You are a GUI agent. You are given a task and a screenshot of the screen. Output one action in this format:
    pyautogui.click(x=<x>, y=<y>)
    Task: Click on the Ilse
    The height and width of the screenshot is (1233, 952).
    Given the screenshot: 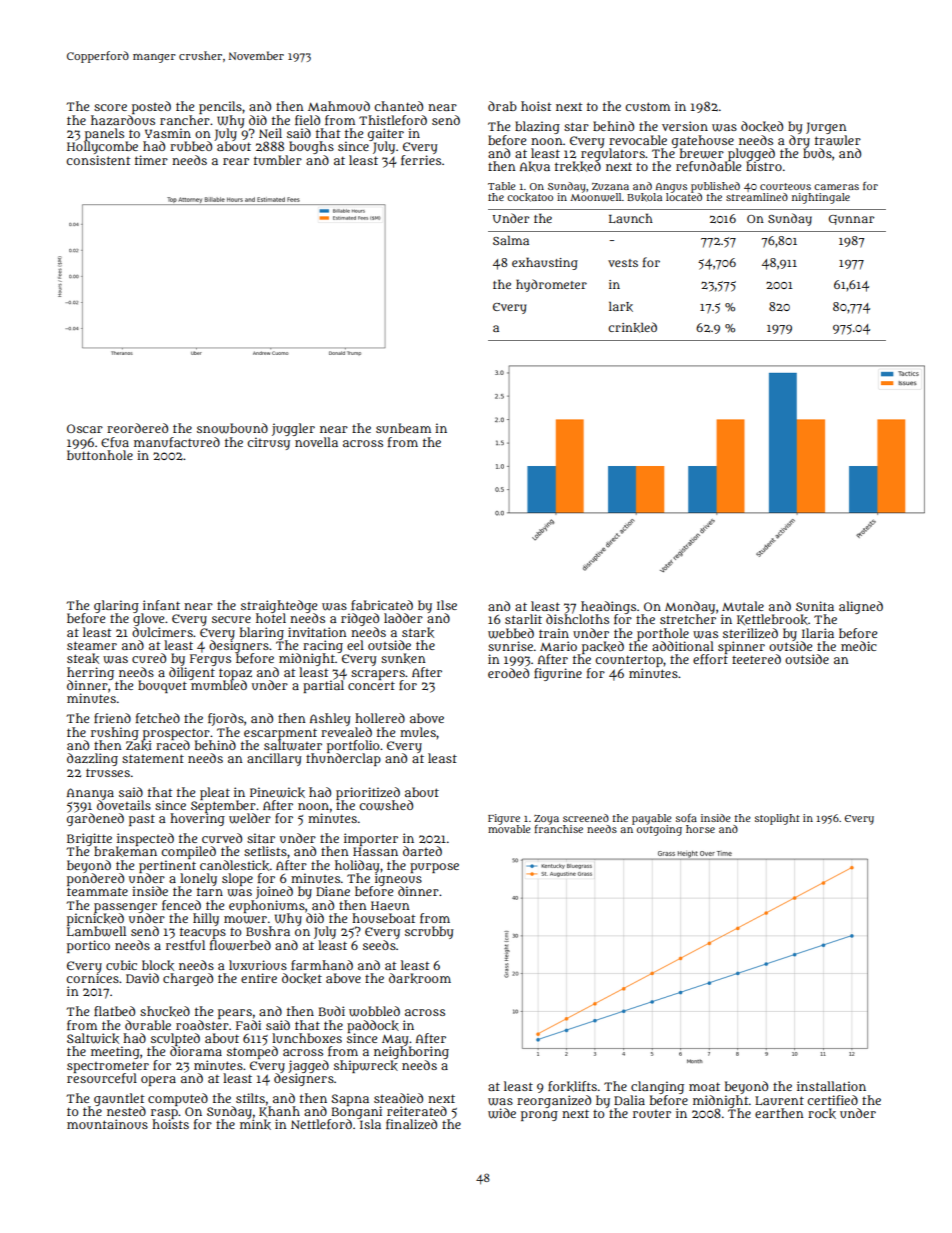 What is the action you would take?
    pyautogui.click(x=447, y=605)
